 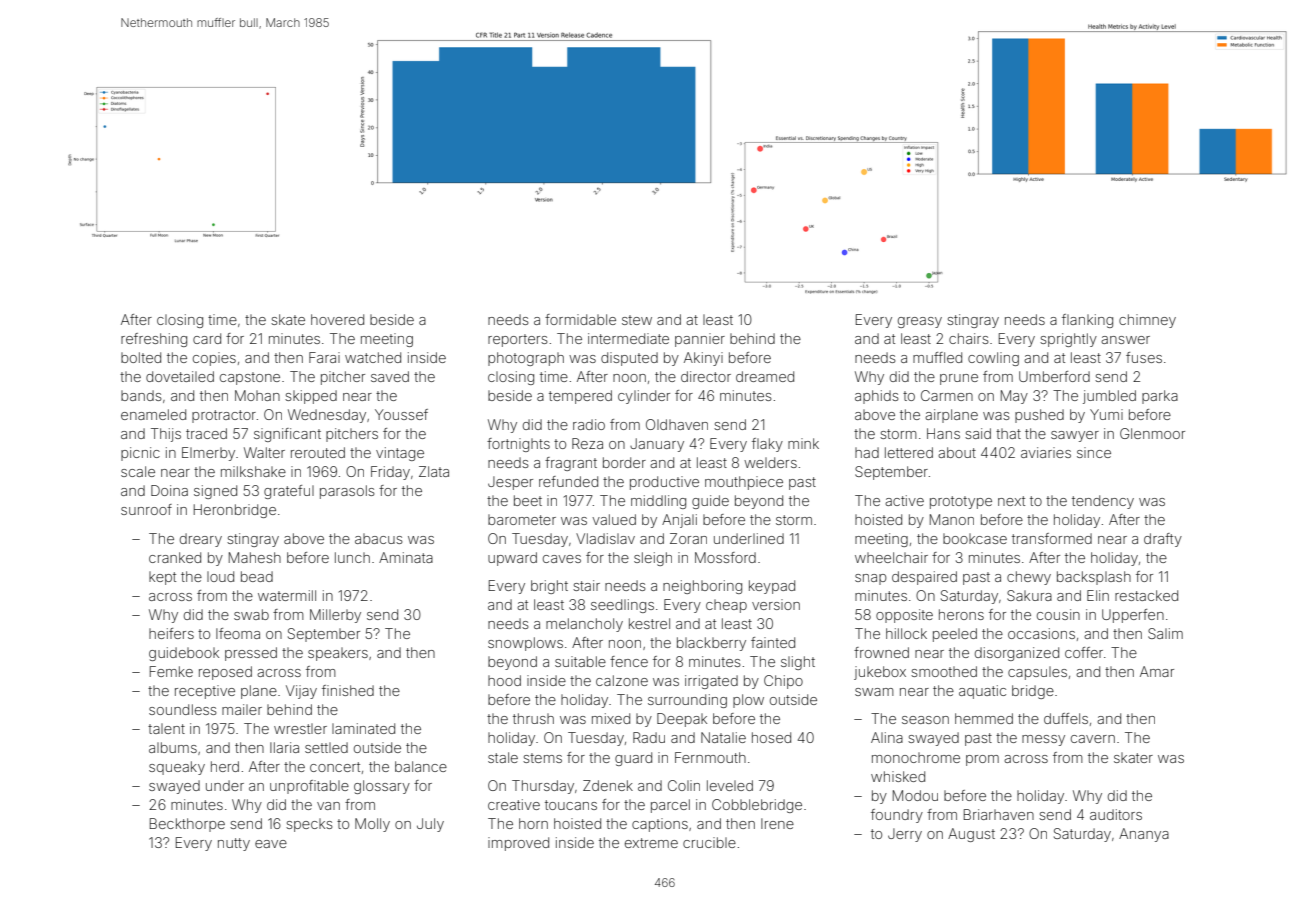 I want to click on cylinder, so click(x=644, y=397).
